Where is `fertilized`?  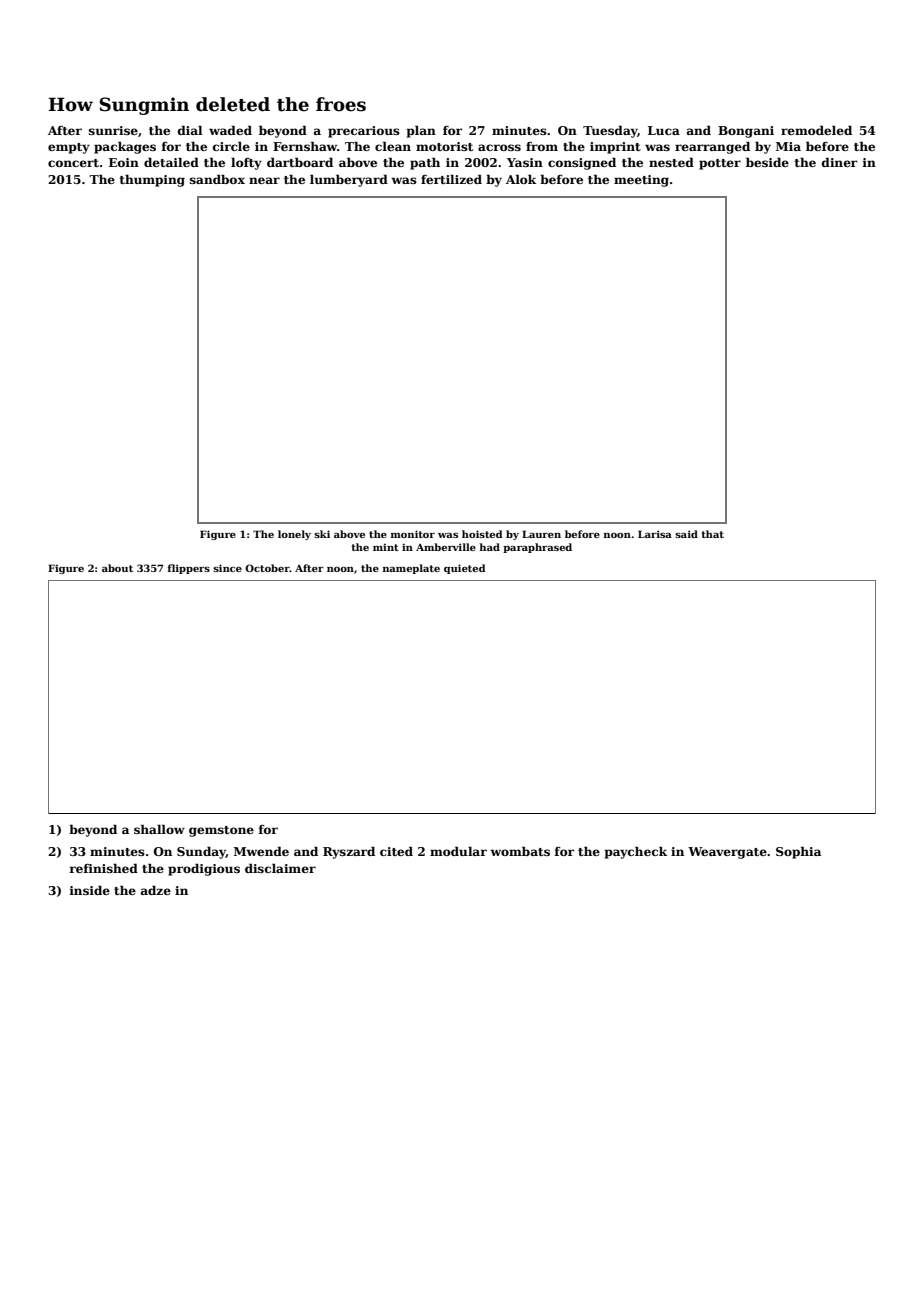
fertilized is located at coordinates (451, 179).
